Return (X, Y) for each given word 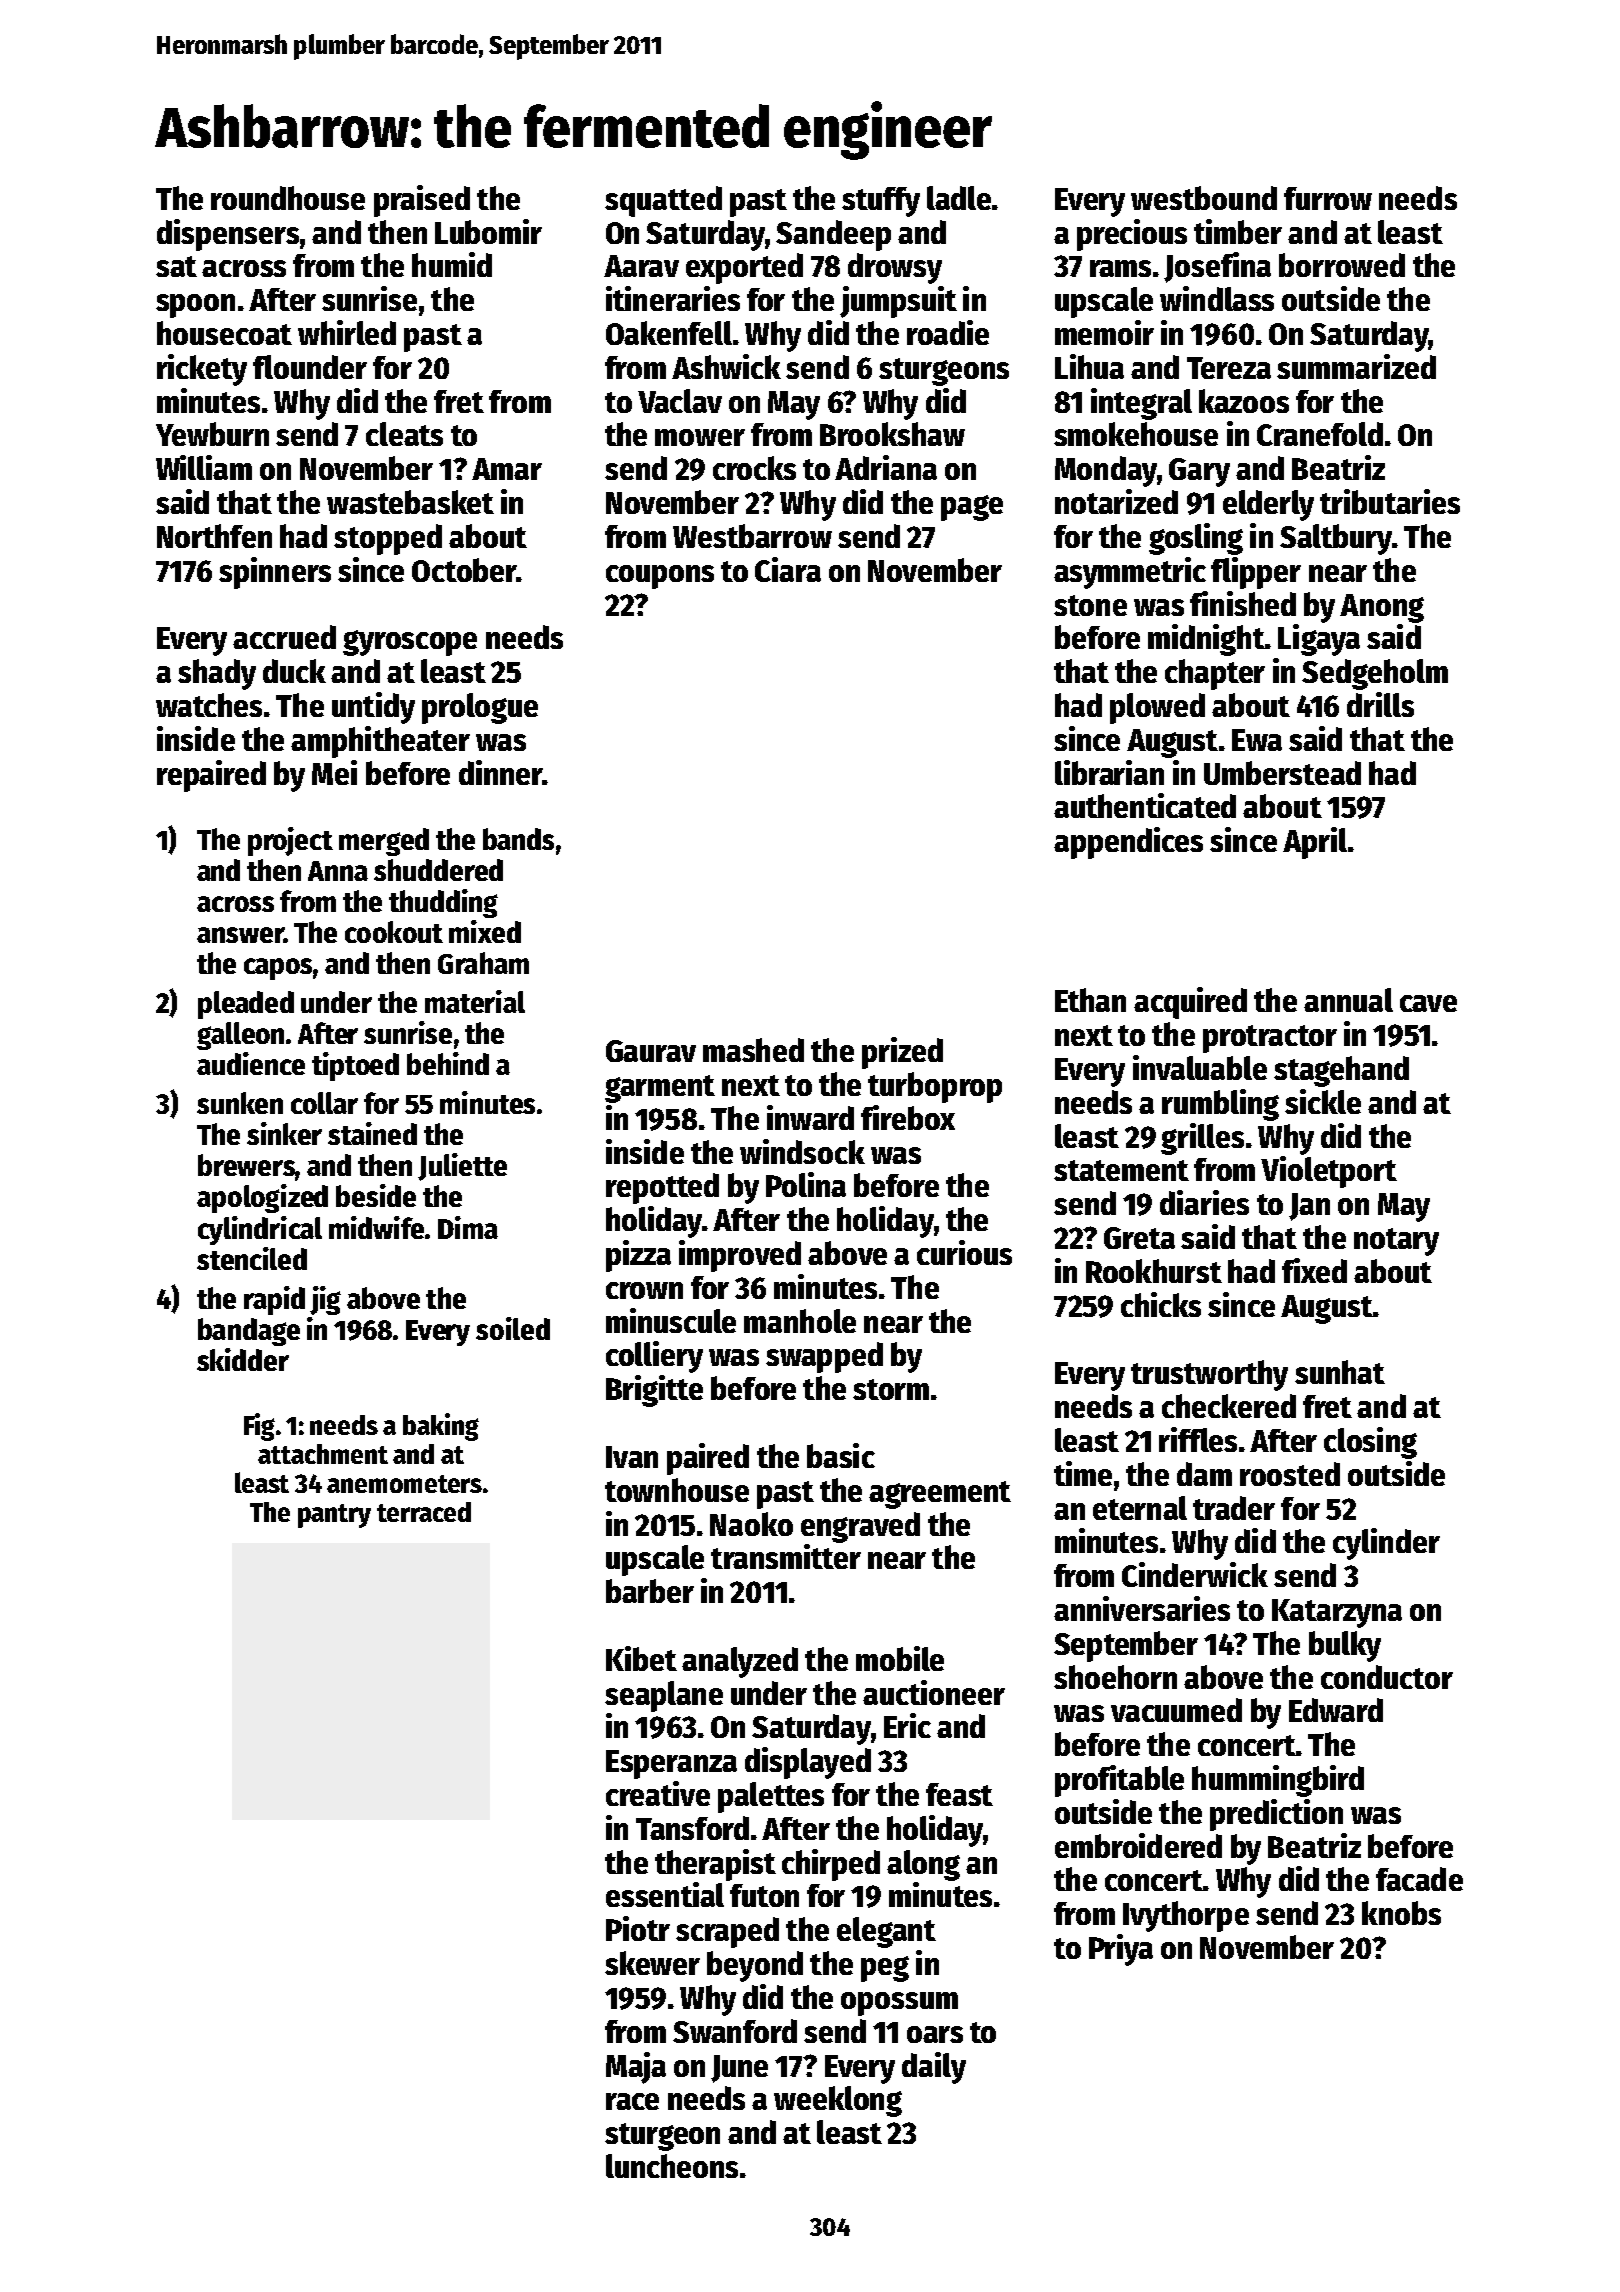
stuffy (881, 202)
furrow (1328, 198)
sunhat (1340, 1372)
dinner (500, 772)
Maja (636, 2068)
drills (1380, 704)
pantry (334, 1516)
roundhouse (288, 198)
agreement (940, 1495)
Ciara (788, 569)
